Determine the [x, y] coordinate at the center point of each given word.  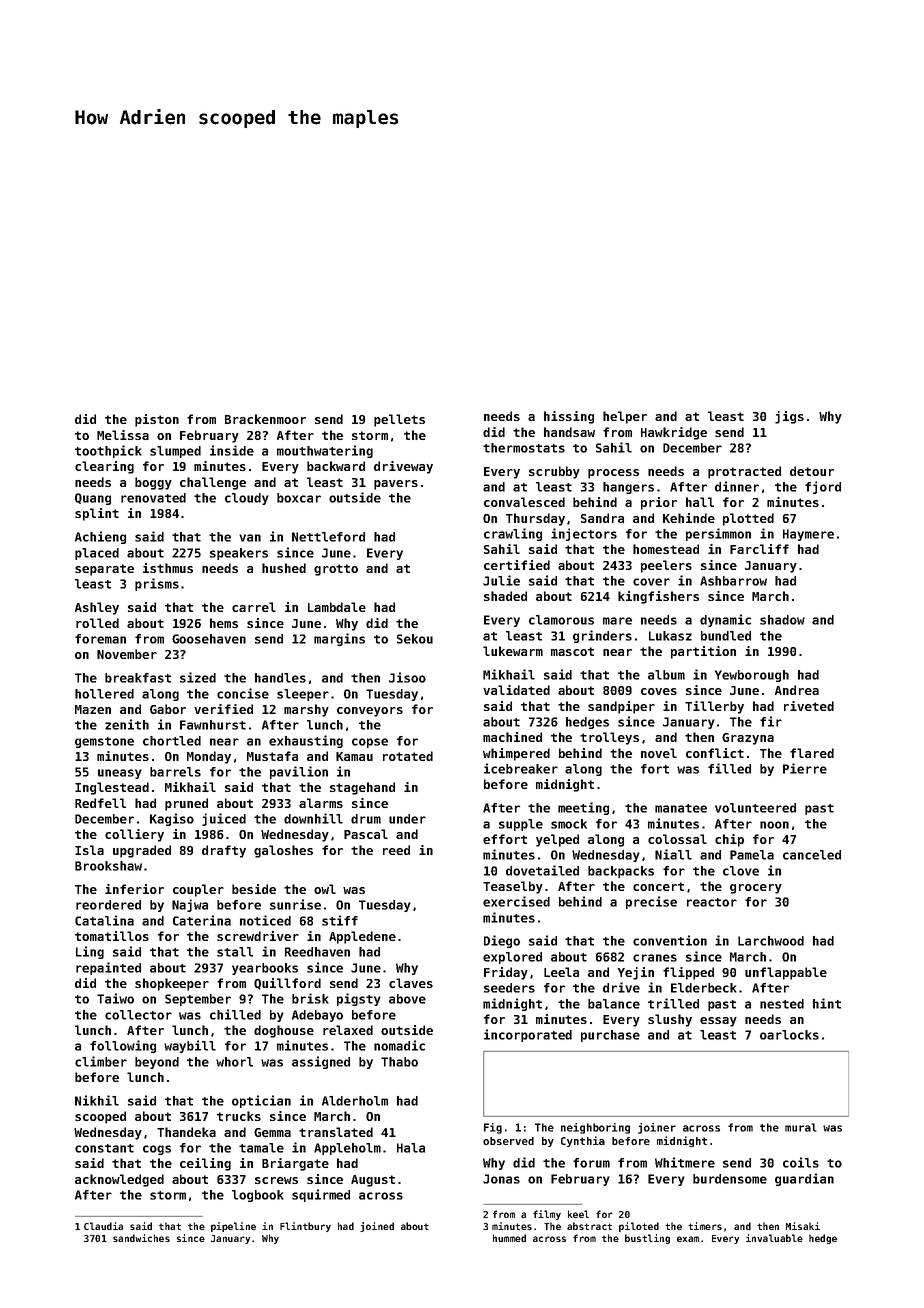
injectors [584, 534]
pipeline [233, 1227]
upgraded [142, 851]
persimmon [718, 534]
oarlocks [789, 1035]
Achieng [100, 537]
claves [411, 983]
